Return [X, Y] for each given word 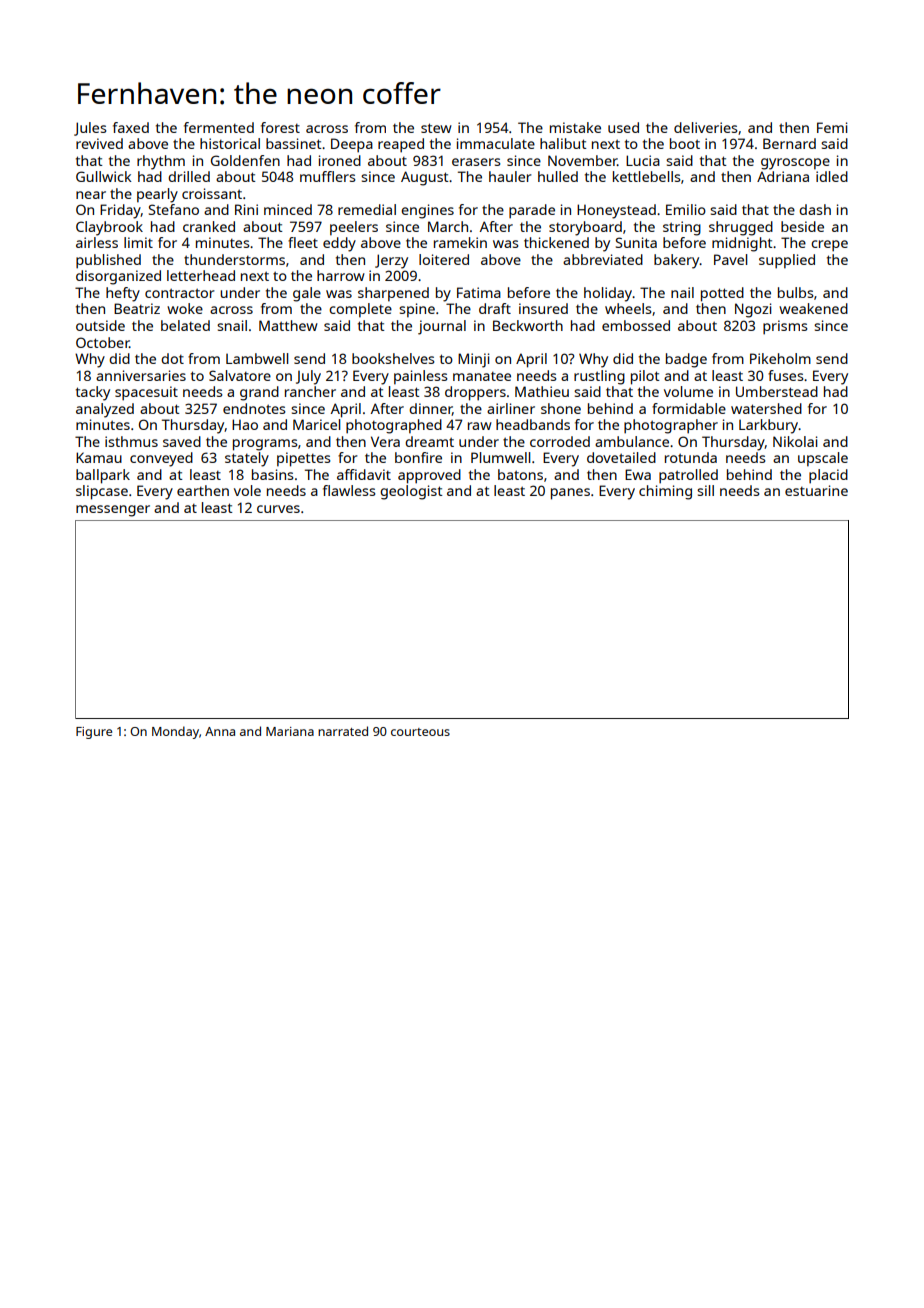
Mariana [290, 731]
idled [832, 176]
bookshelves [393, 358]
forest [280, 127]
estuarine [816, 490]
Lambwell [257, 358]
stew [436, 128]
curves [278, 509]
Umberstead [777, 391]
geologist [411, 492]
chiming [665, 492]
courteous [420, 732]
